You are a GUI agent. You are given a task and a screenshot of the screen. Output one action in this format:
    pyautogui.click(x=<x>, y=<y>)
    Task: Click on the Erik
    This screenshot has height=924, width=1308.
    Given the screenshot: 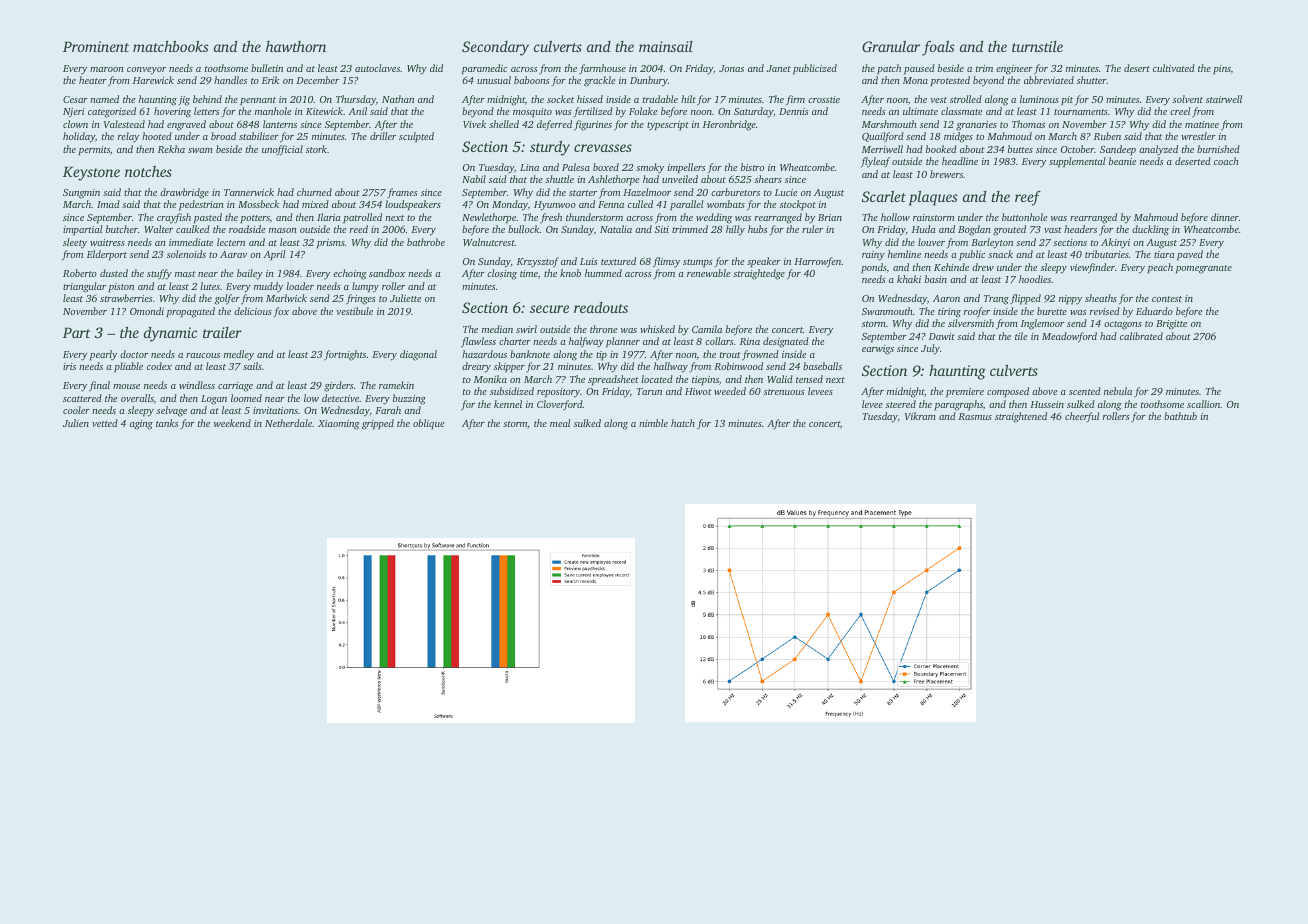 What is the action you would take?
    pyautogui.click(x=270, y=80)
